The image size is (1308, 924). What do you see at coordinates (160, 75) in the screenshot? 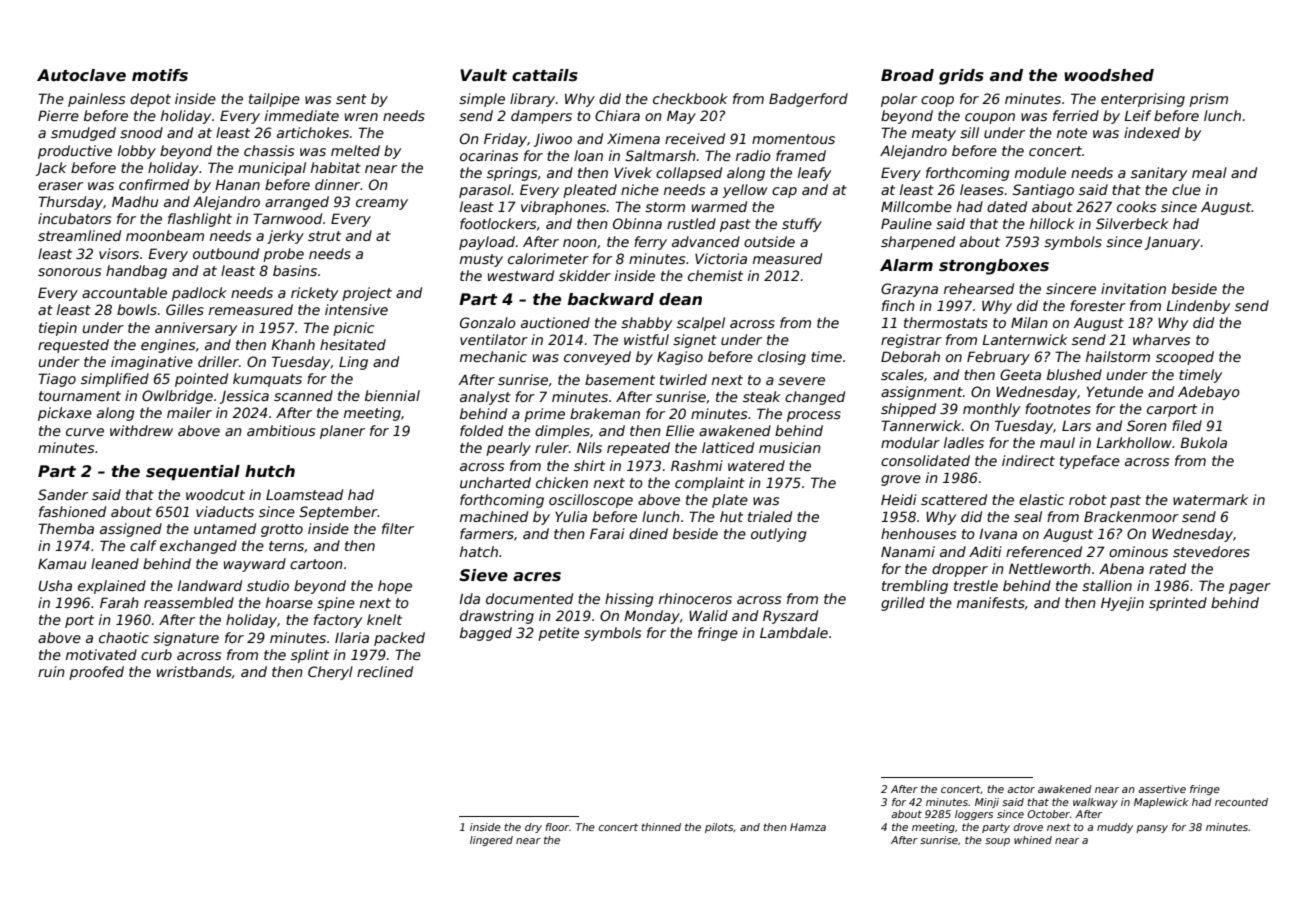
I see `motifs` at bounding box center [160, 75].
